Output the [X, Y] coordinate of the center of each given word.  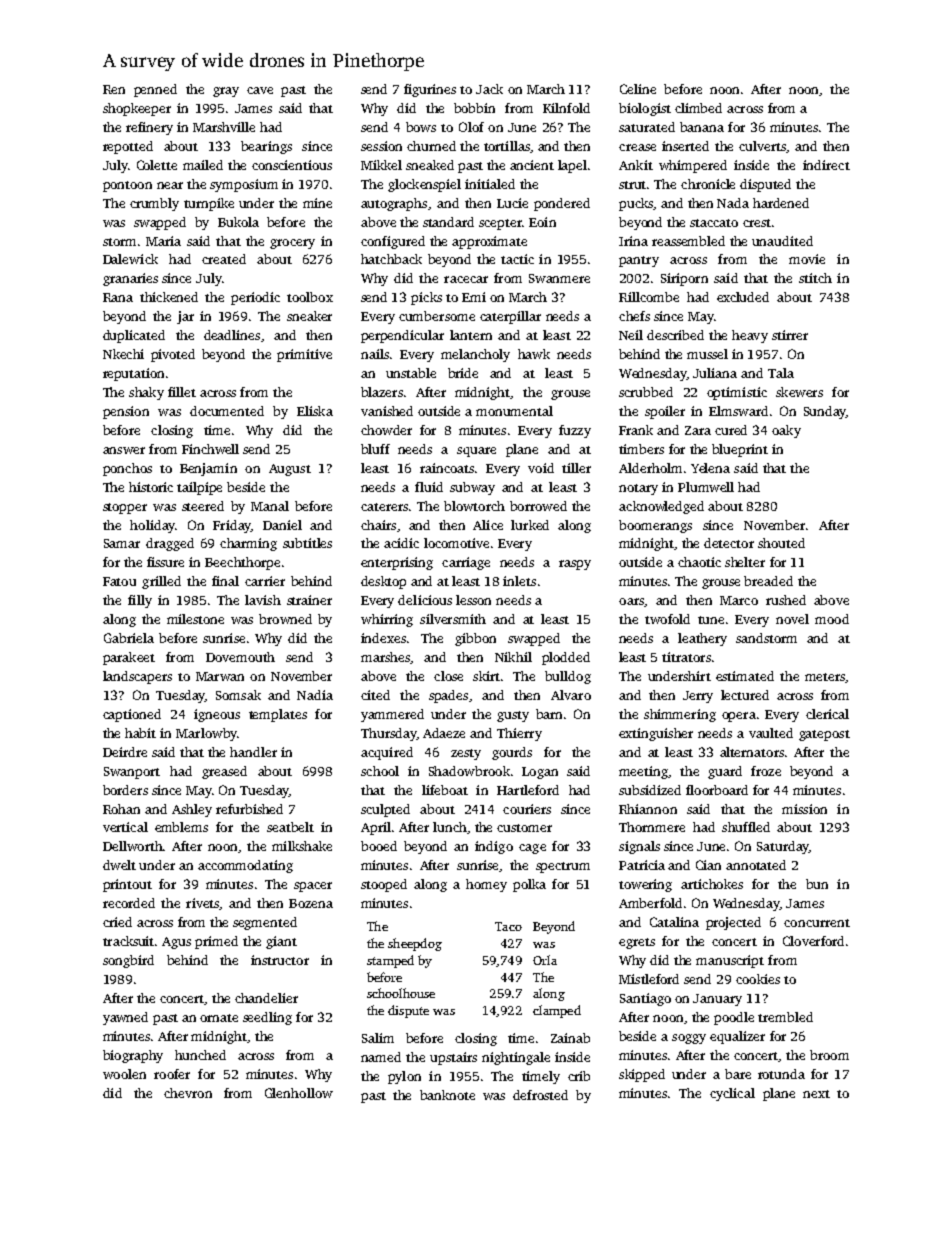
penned [155, 90]
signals [639, 847]
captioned [132, 715]
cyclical [732, 1094]
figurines [430, 90]
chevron [188, 1093]
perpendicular [402, 336]
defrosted [540, 1095]
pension [126, 412]
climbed [698, 108]
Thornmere [652, 827]
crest [757, 223]
